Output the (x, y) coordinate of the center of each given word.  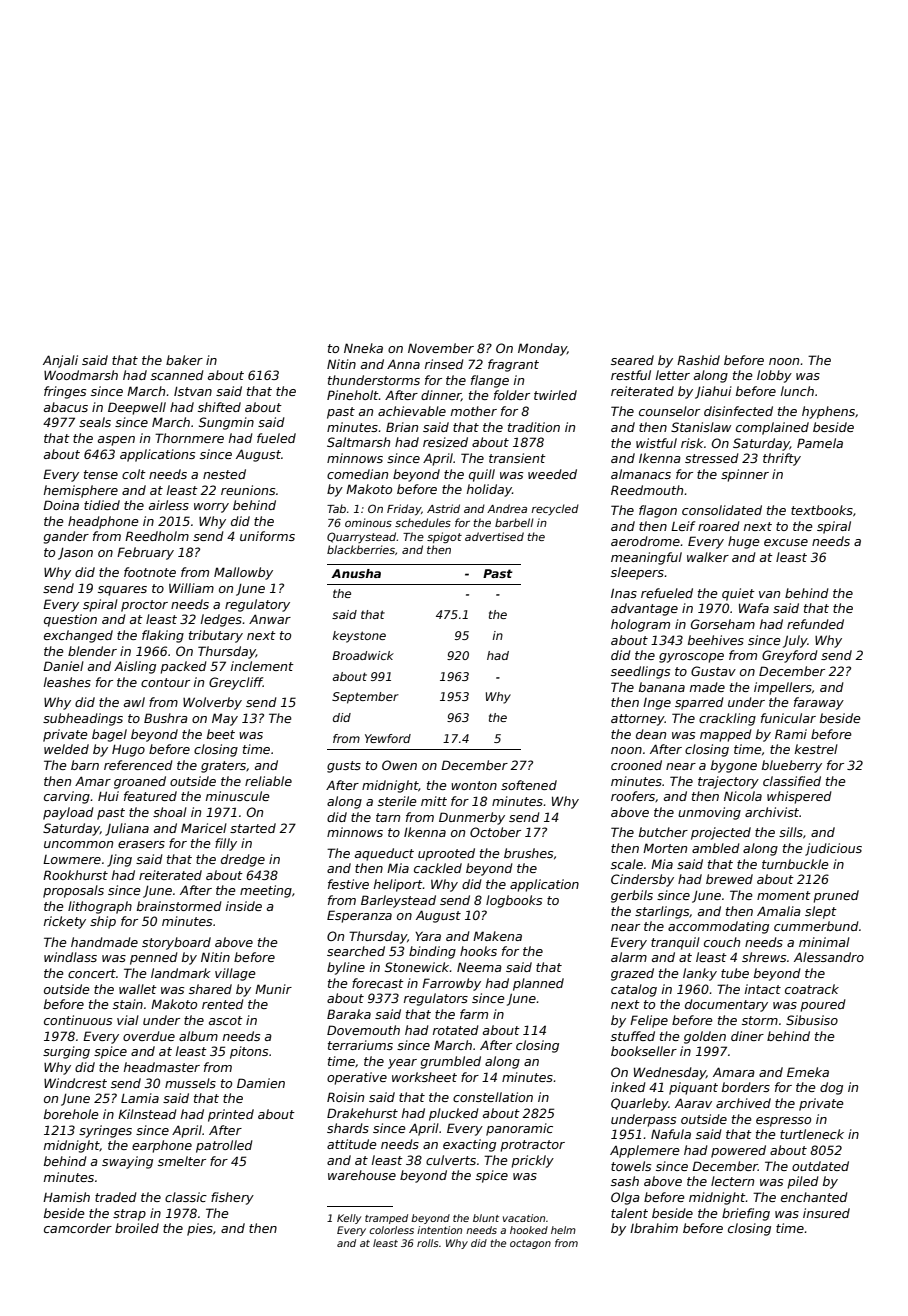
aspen (116, 441)
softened (529, 785)
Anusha (356, 573)
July (795, 641)
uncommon (78, 844)
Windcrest (75, 1083)
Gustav (713, 671)
